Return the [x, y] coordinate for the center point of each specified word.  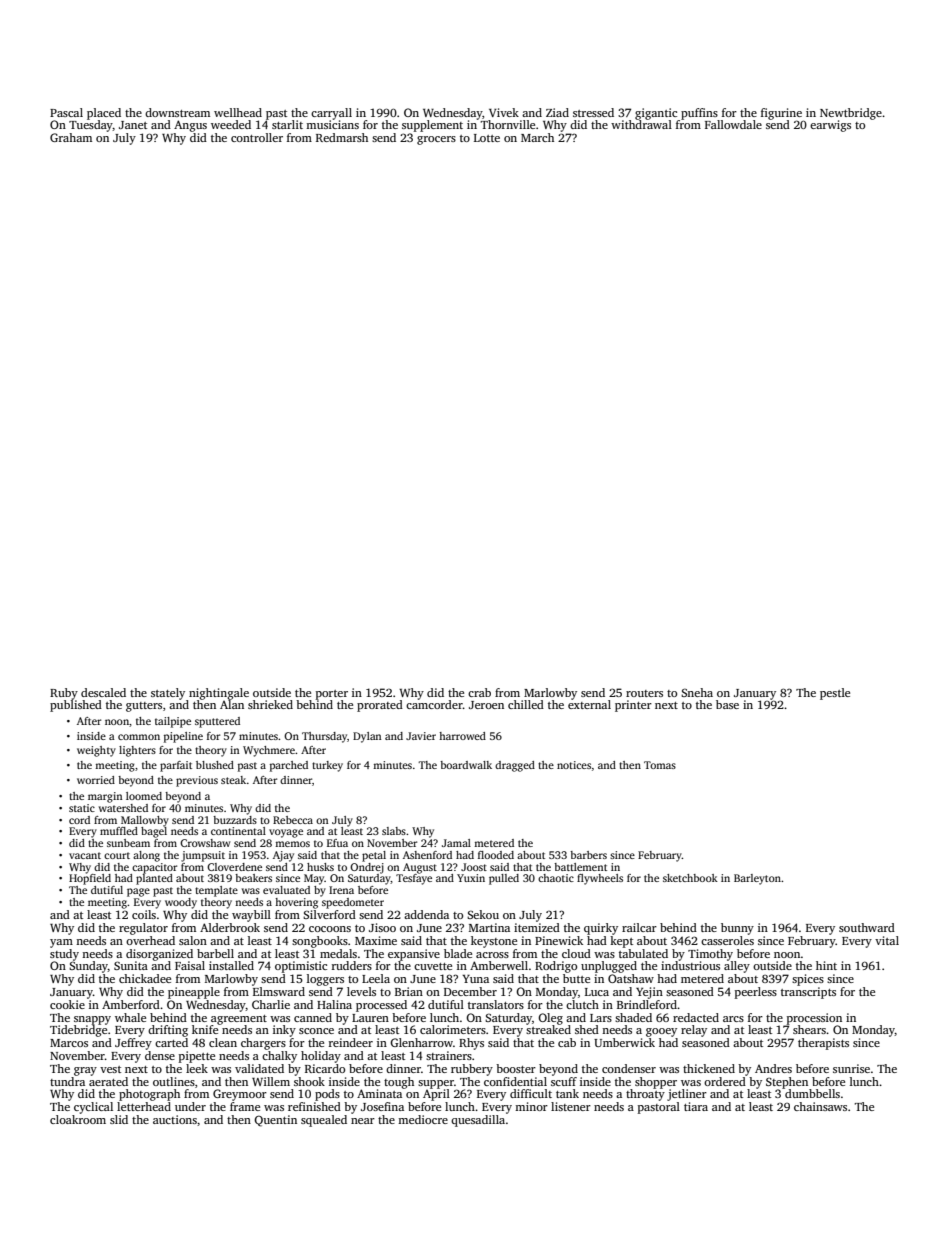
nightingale [219, 694]
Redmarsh [342, 137]
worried [96, 780]
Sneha [697, 692]
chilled [526, 704]
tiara [696, 1106]
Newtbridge [851, 114]
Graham [71, 137]
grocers [436, 140]
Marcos [69, 1043]
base [727, 704]
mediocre [423, 1119]
